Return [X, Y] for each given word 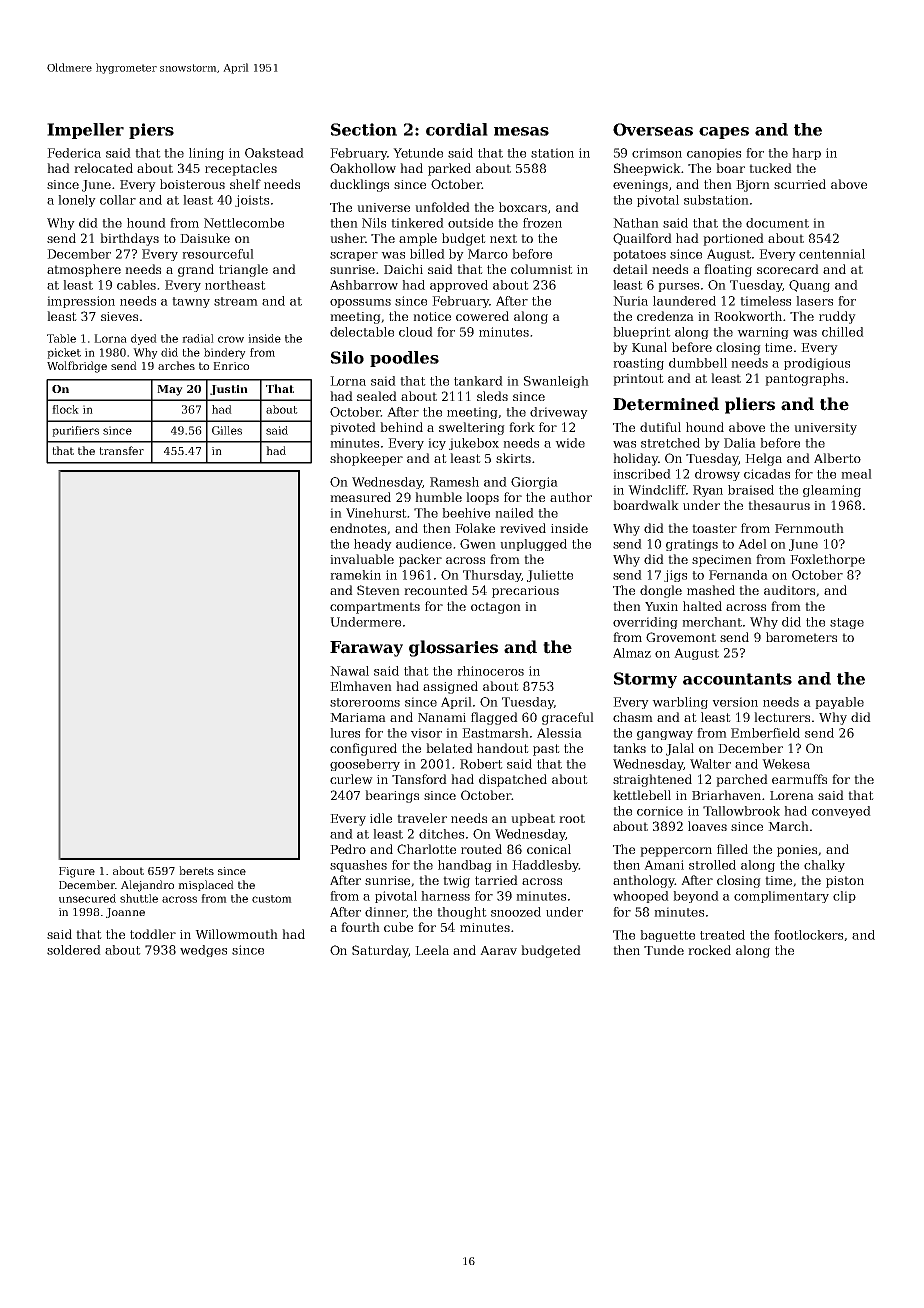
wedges [203, 951]
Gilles [227, 430]
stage [847, 623]
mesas [521, 131]
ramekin [355, 575]
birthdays [129, 239]
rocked [709, 950]
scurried [800, 184]
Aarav [498, 950]
